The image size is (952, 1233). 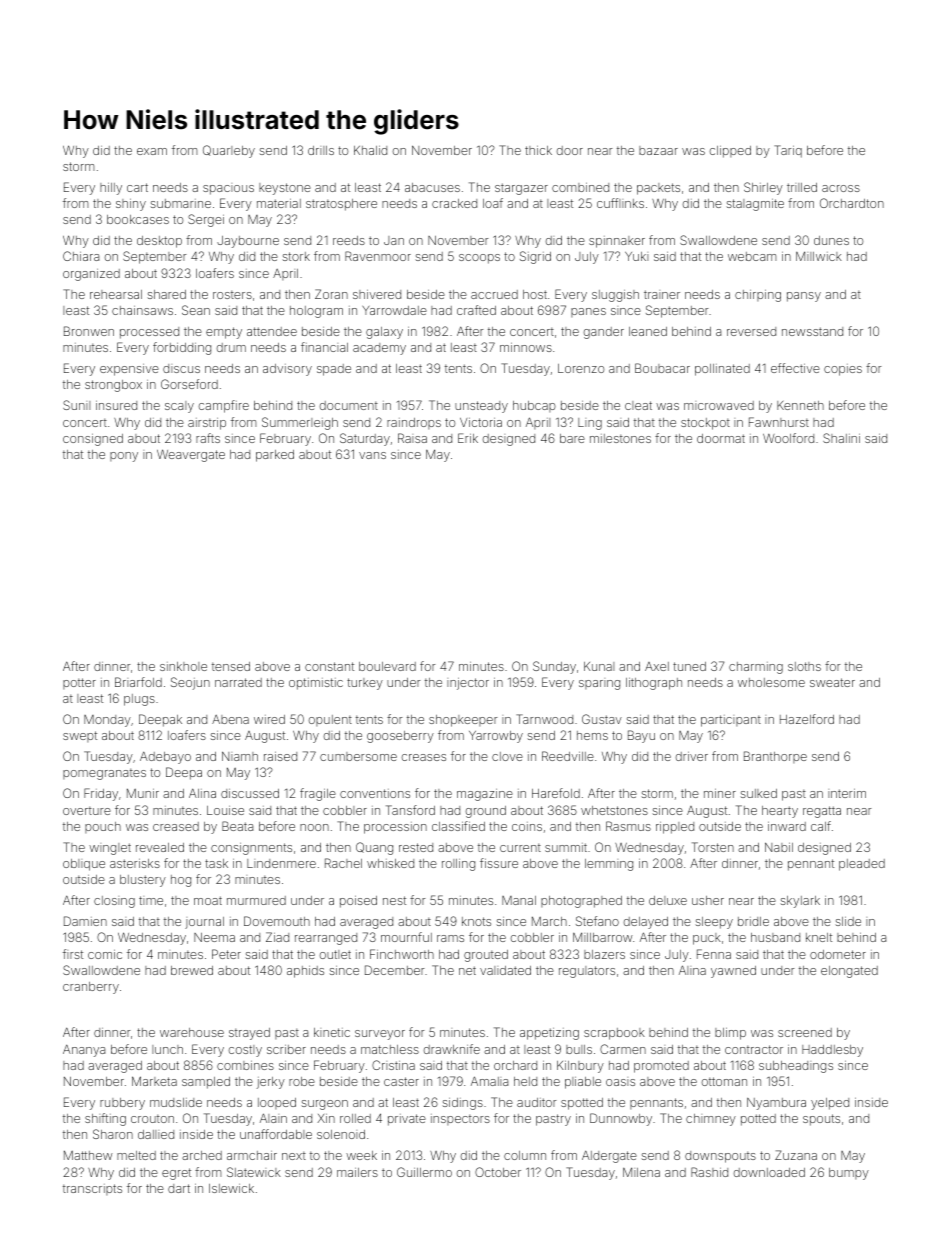 What do you see at coordinates (668, 900) in the document?
I see `deluxe` at bounding box center [668, 900].
